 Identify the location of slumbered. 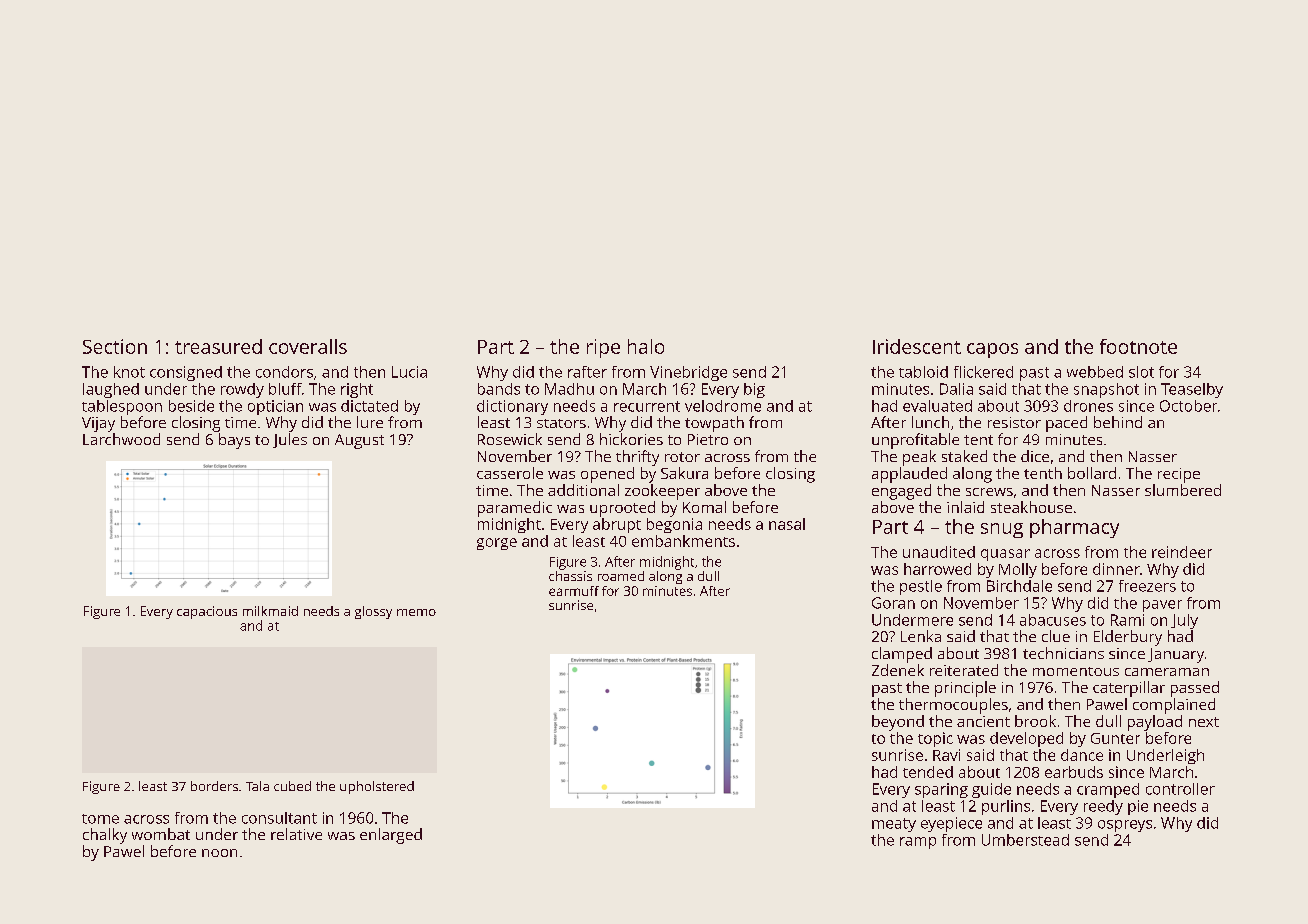
(1183, 490).
